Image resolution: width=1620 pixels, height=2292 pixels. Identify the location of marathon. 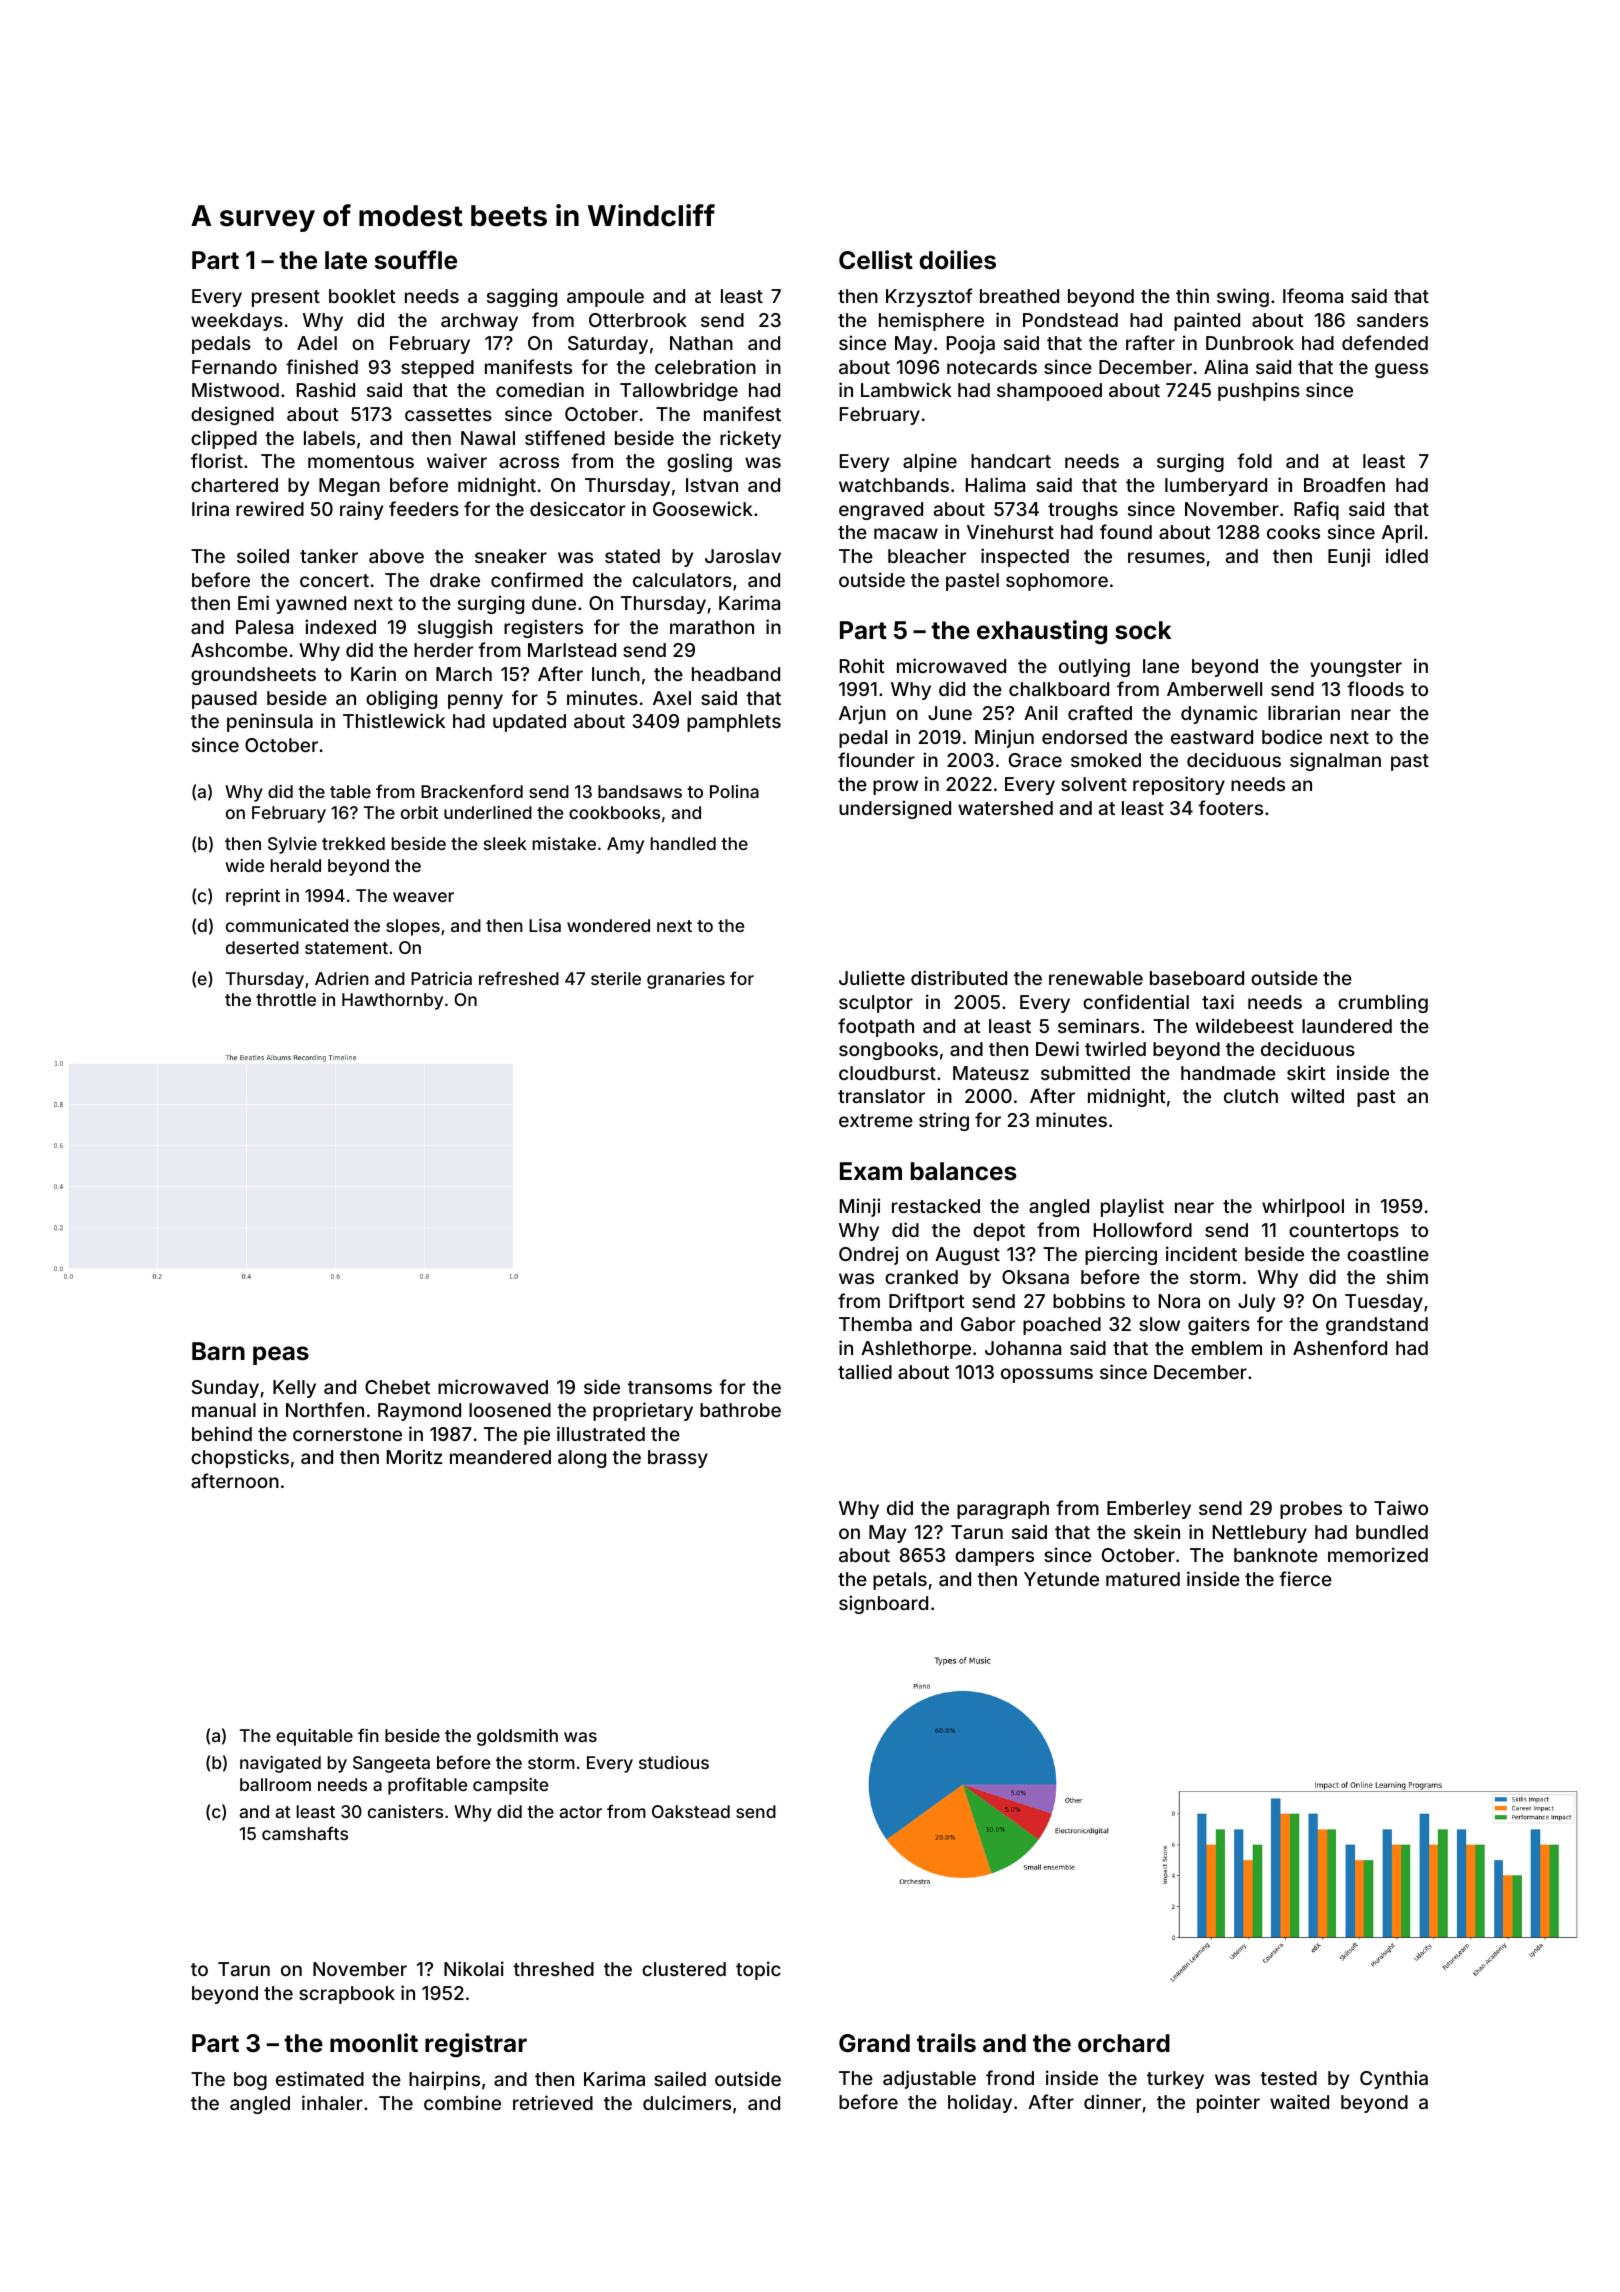
(712, 627).
